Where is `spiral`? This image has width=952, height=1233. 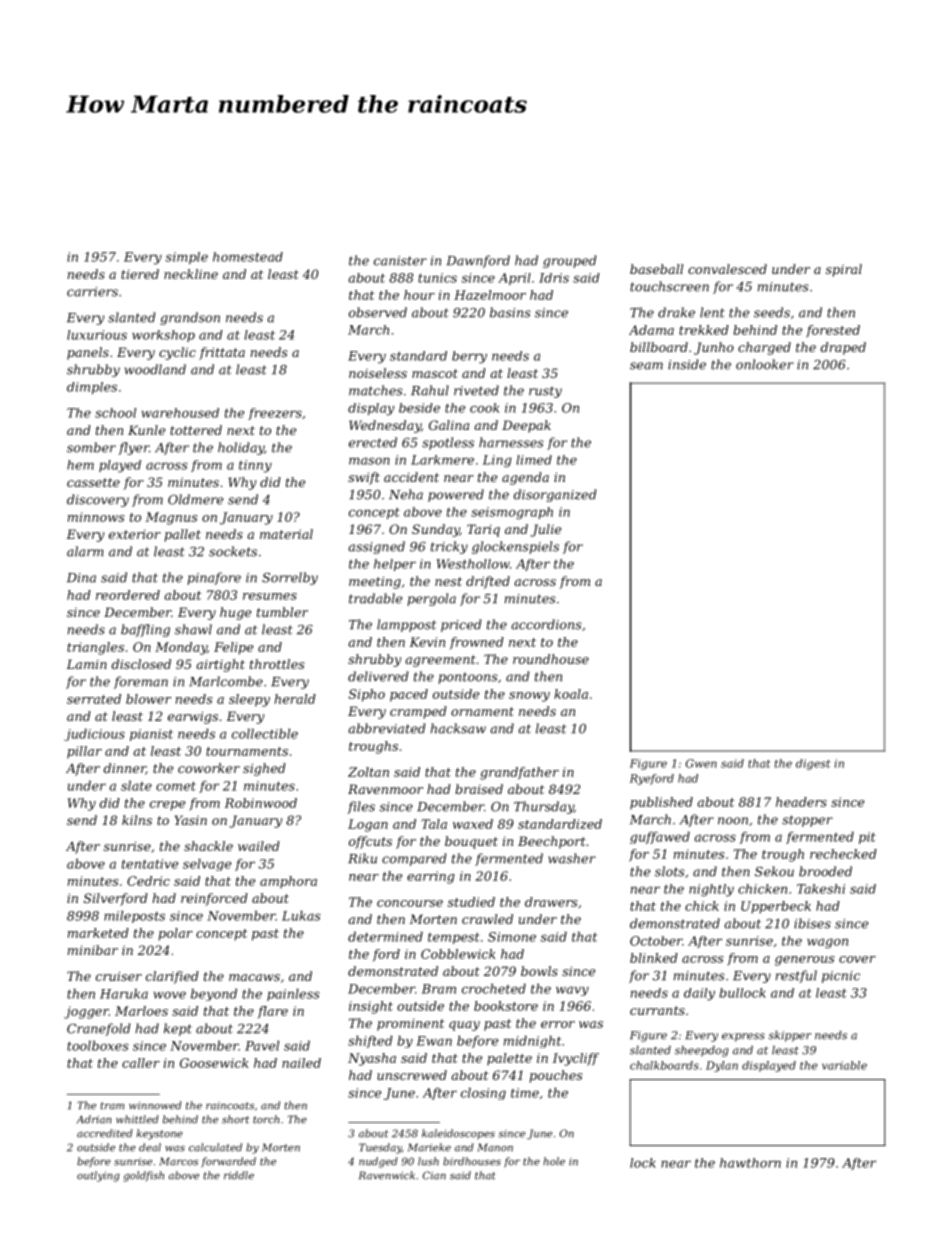
spiral is located at coordinates (844, 270).
